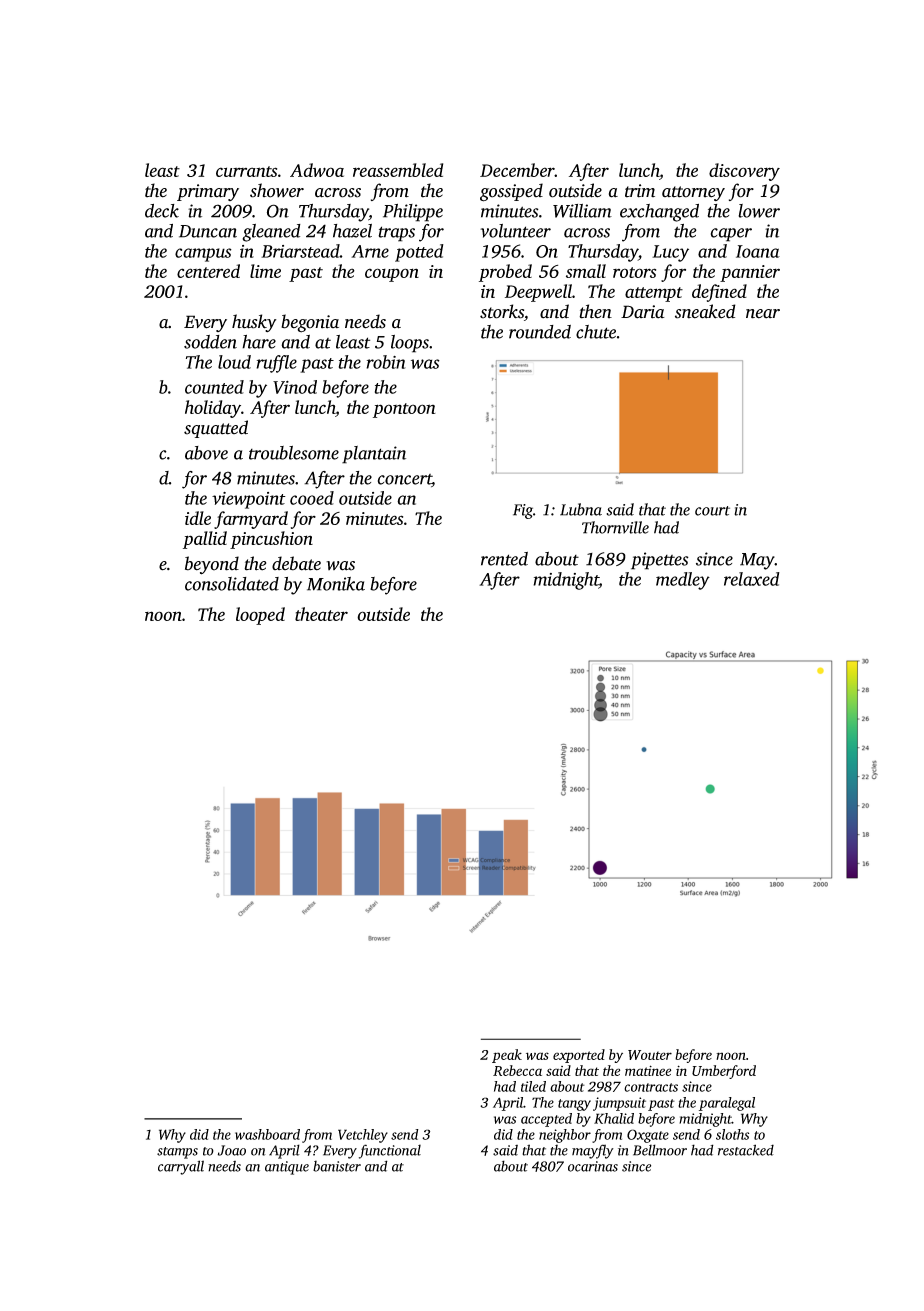 The image size is (924, 1311). What do you see at coordinates (505, 273) in the image?
I see `probed` at bounding box center [505, 273].
